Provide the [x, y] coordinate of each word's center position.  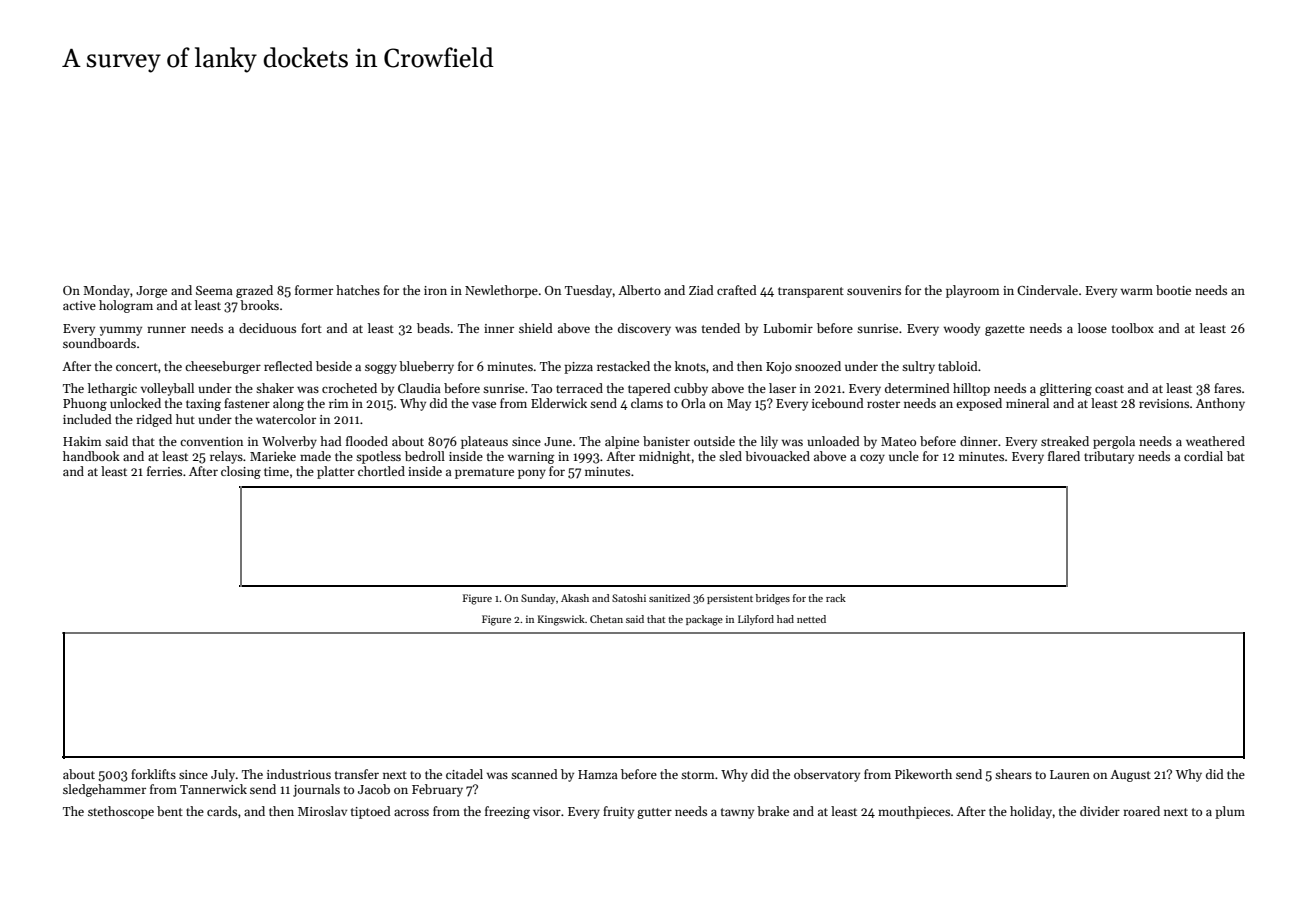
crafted [737, 290]
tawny [737, 813]
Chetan [606, 619]
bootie [1173, 290]
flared [1064, 456]
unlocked [135, 403]
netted [811, 619]
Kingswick [561, 620]
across [411, 812]
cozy [872, 459]
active [79, 305]
